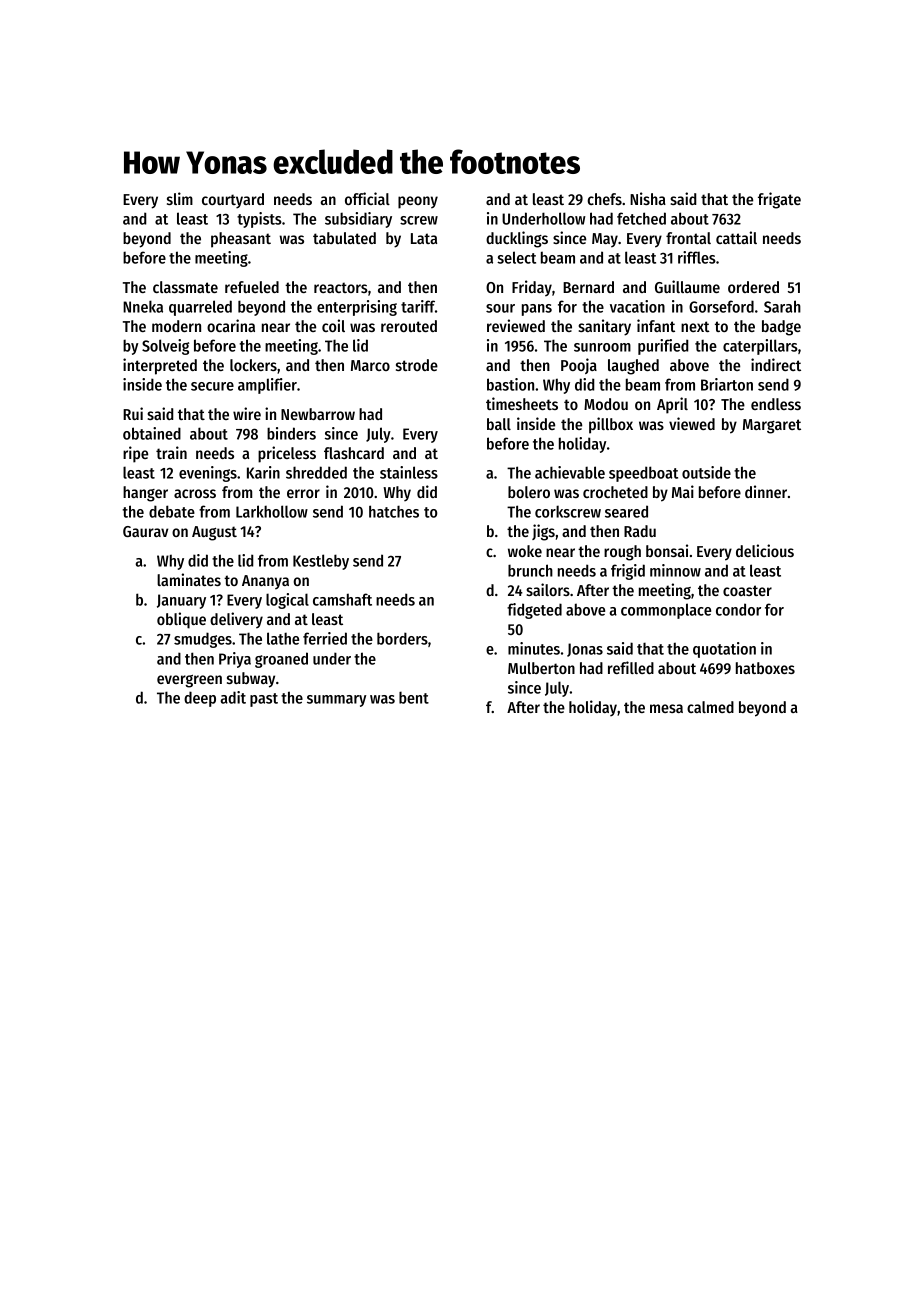 The image size is (924, 1314). Describe the element at coordinates (626, 511) in the image. I see `seared` at that location.
